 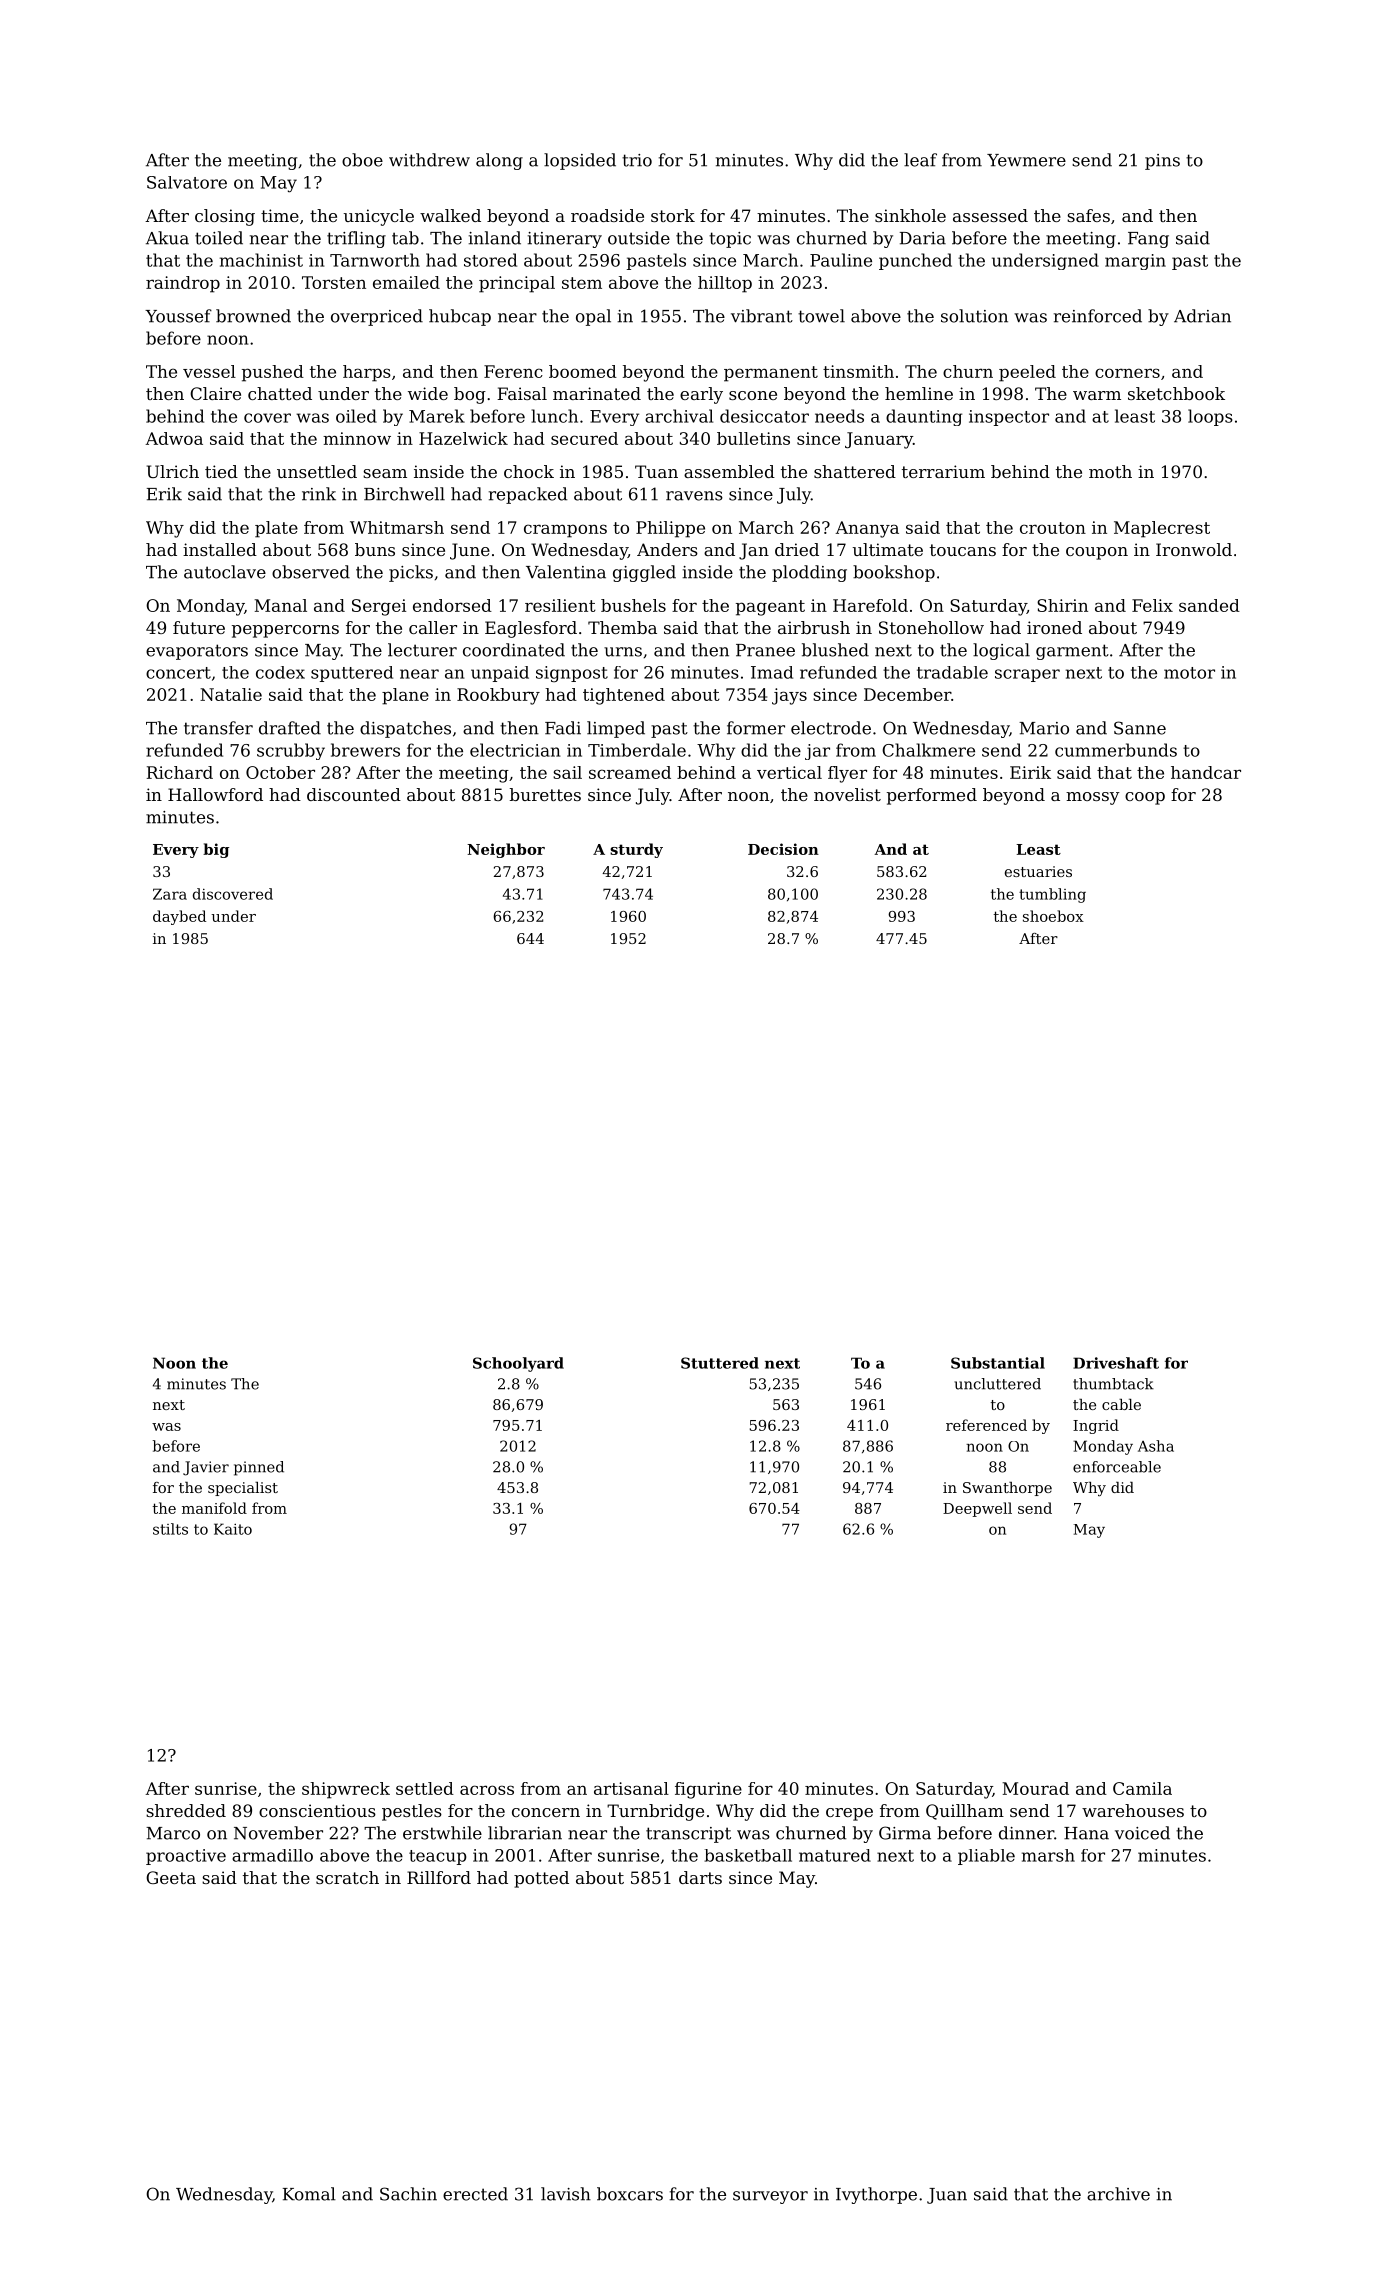 I want to click on tumbling, so click(x=1052, y=895).
